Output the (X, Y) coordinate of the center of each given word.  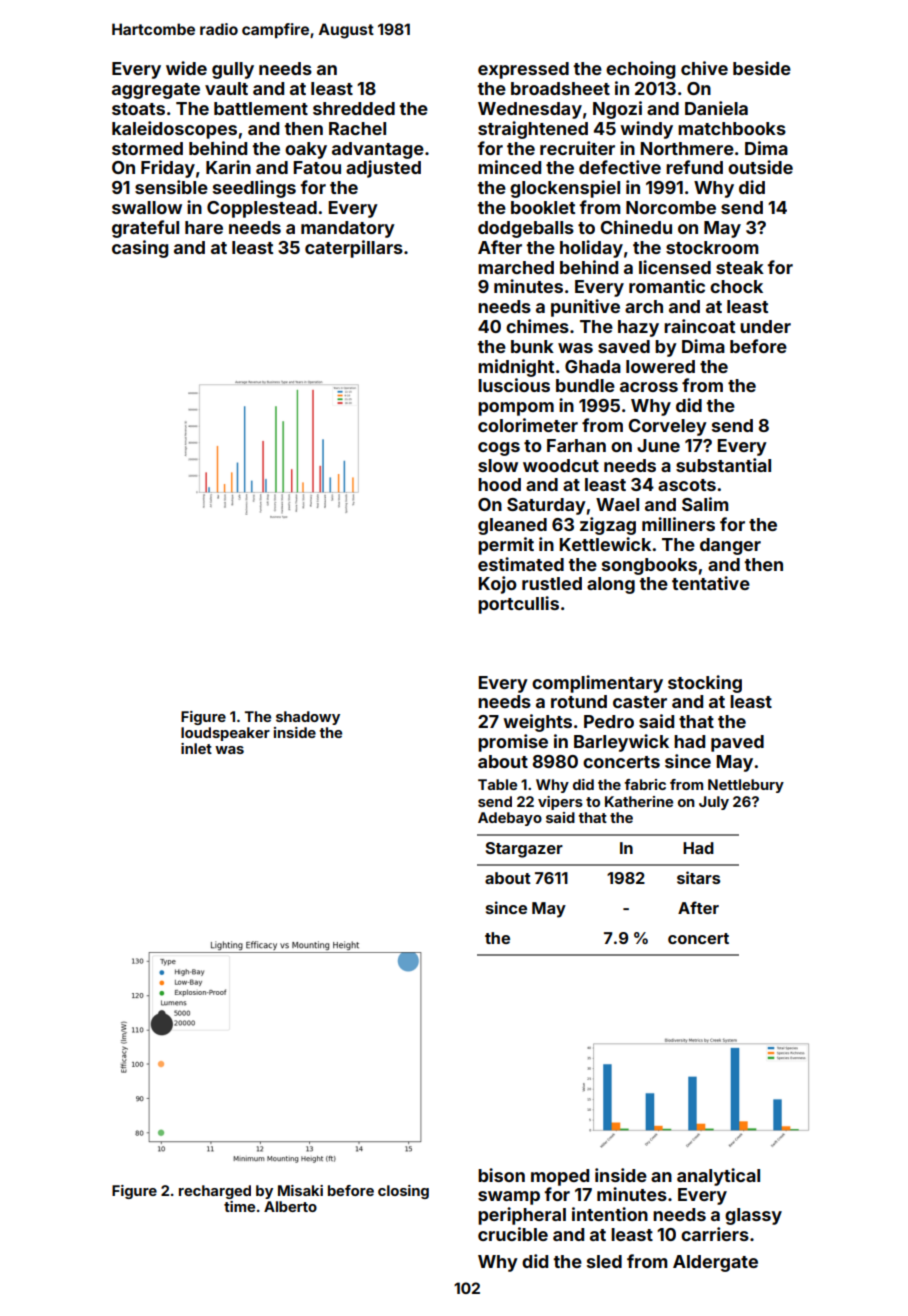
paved (737, 743)
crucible (513, 1234)
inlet (196, 748)
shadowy (308, 718)
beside (762, 68)
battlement (261, 108)
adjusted (383, 169)
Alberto (290, 1206)
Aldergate (715, 1263)
